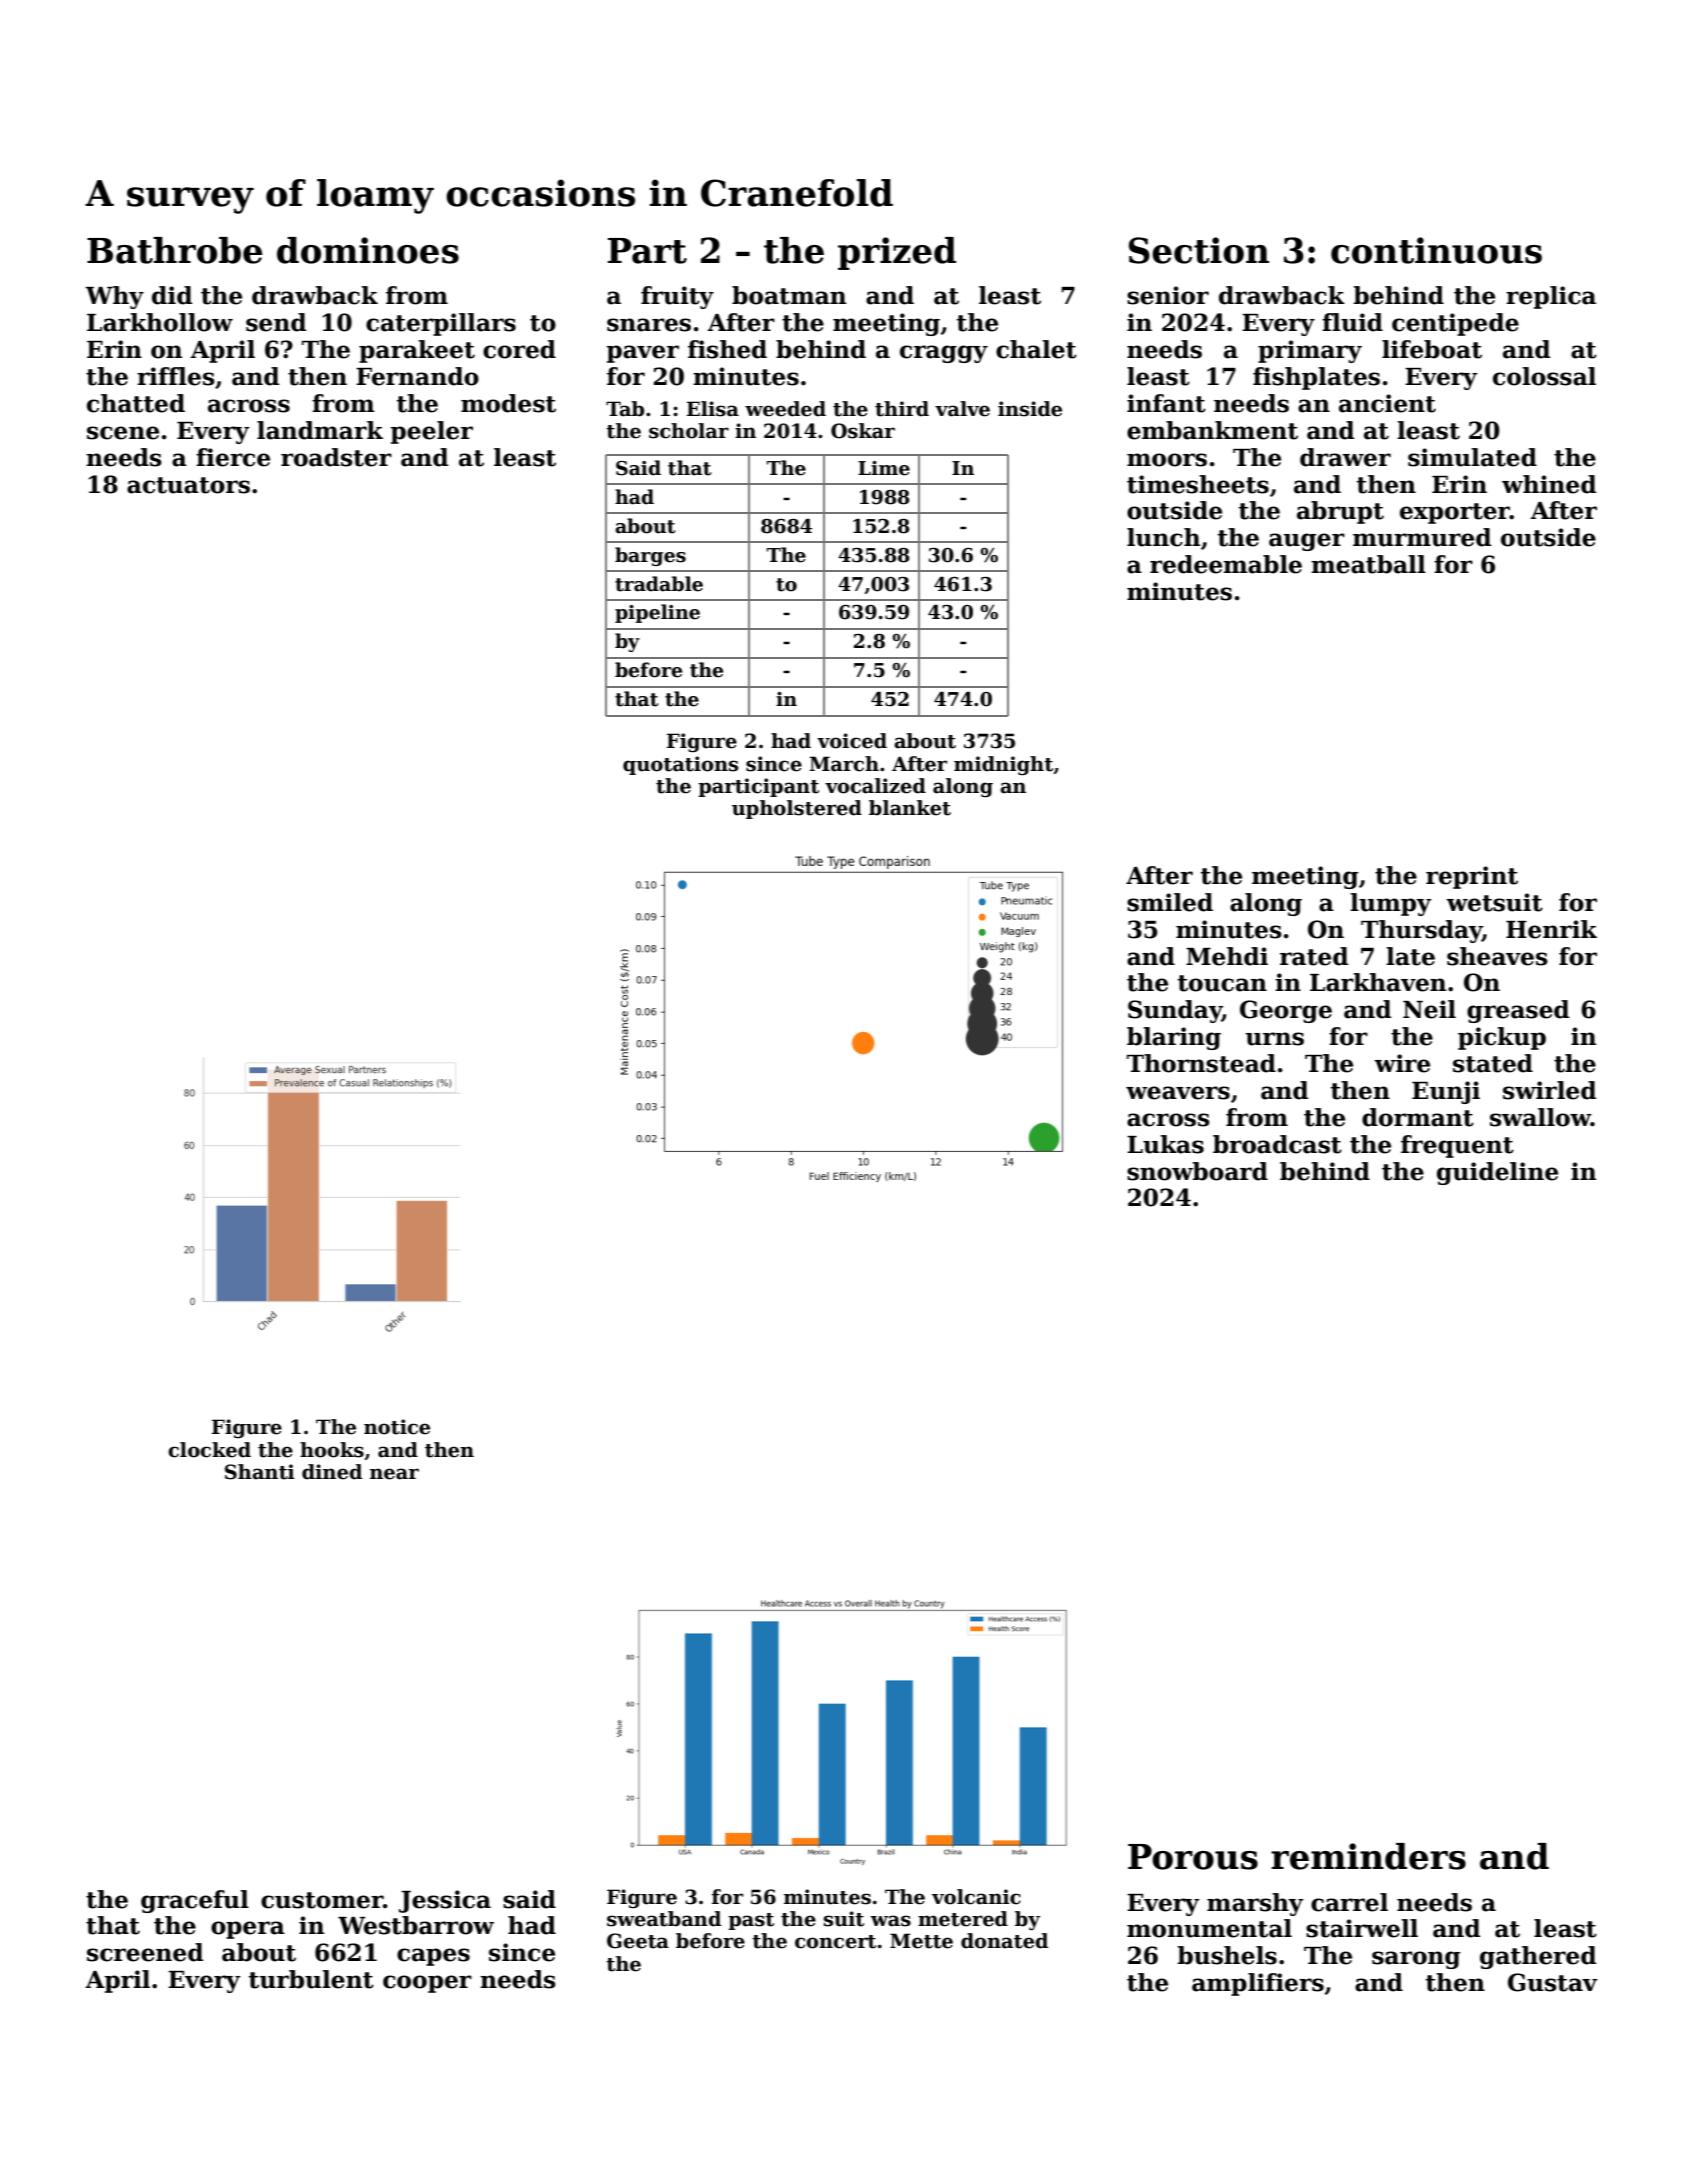 The width and height of the screenshot is (1683, 2178). Describe the element at coordinates (1538, 1957) in the screenshot. I see `gathered` at that location.
